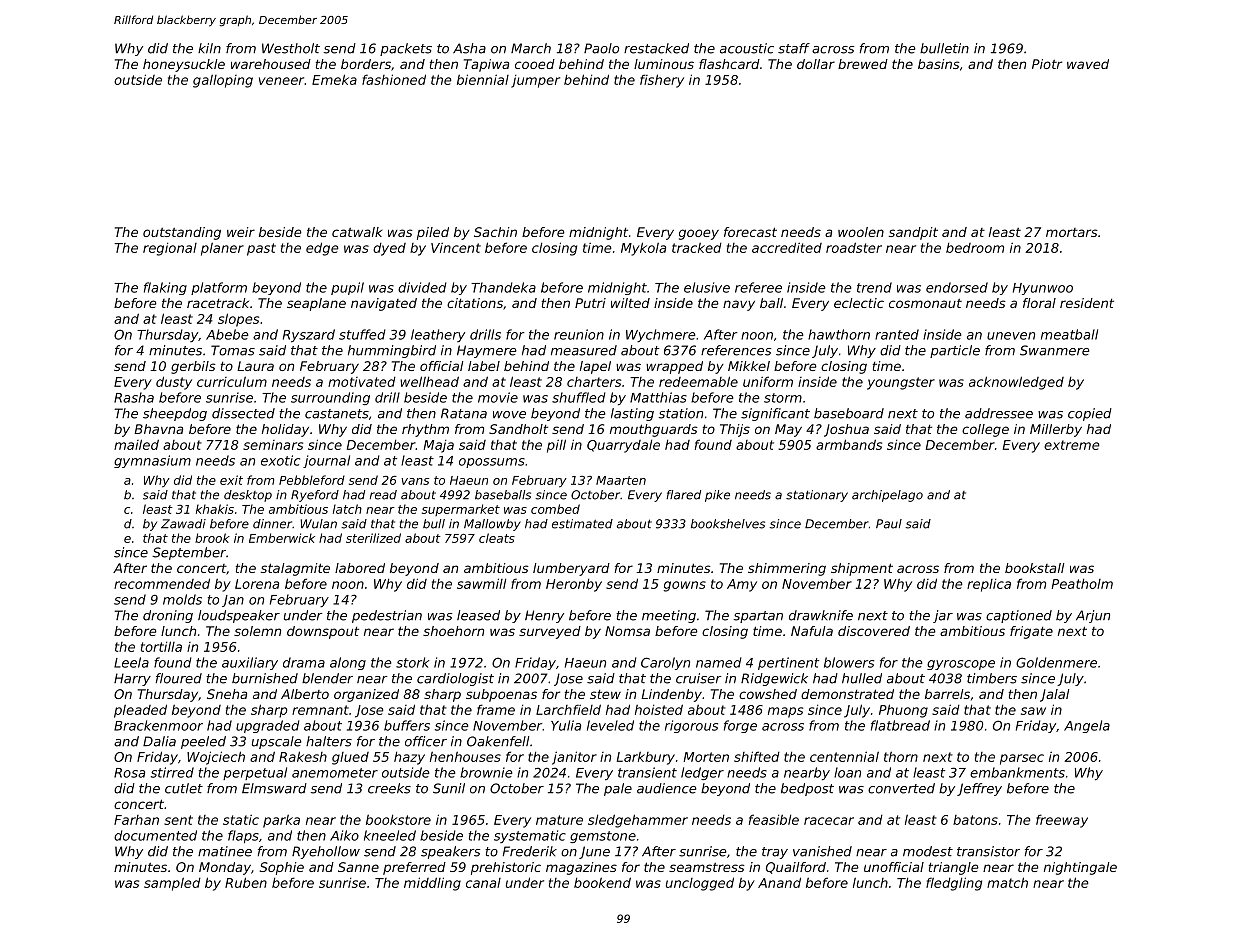 This image has width=1233, height=952. I want to click on Goldenmere, so click(1056, 662).
